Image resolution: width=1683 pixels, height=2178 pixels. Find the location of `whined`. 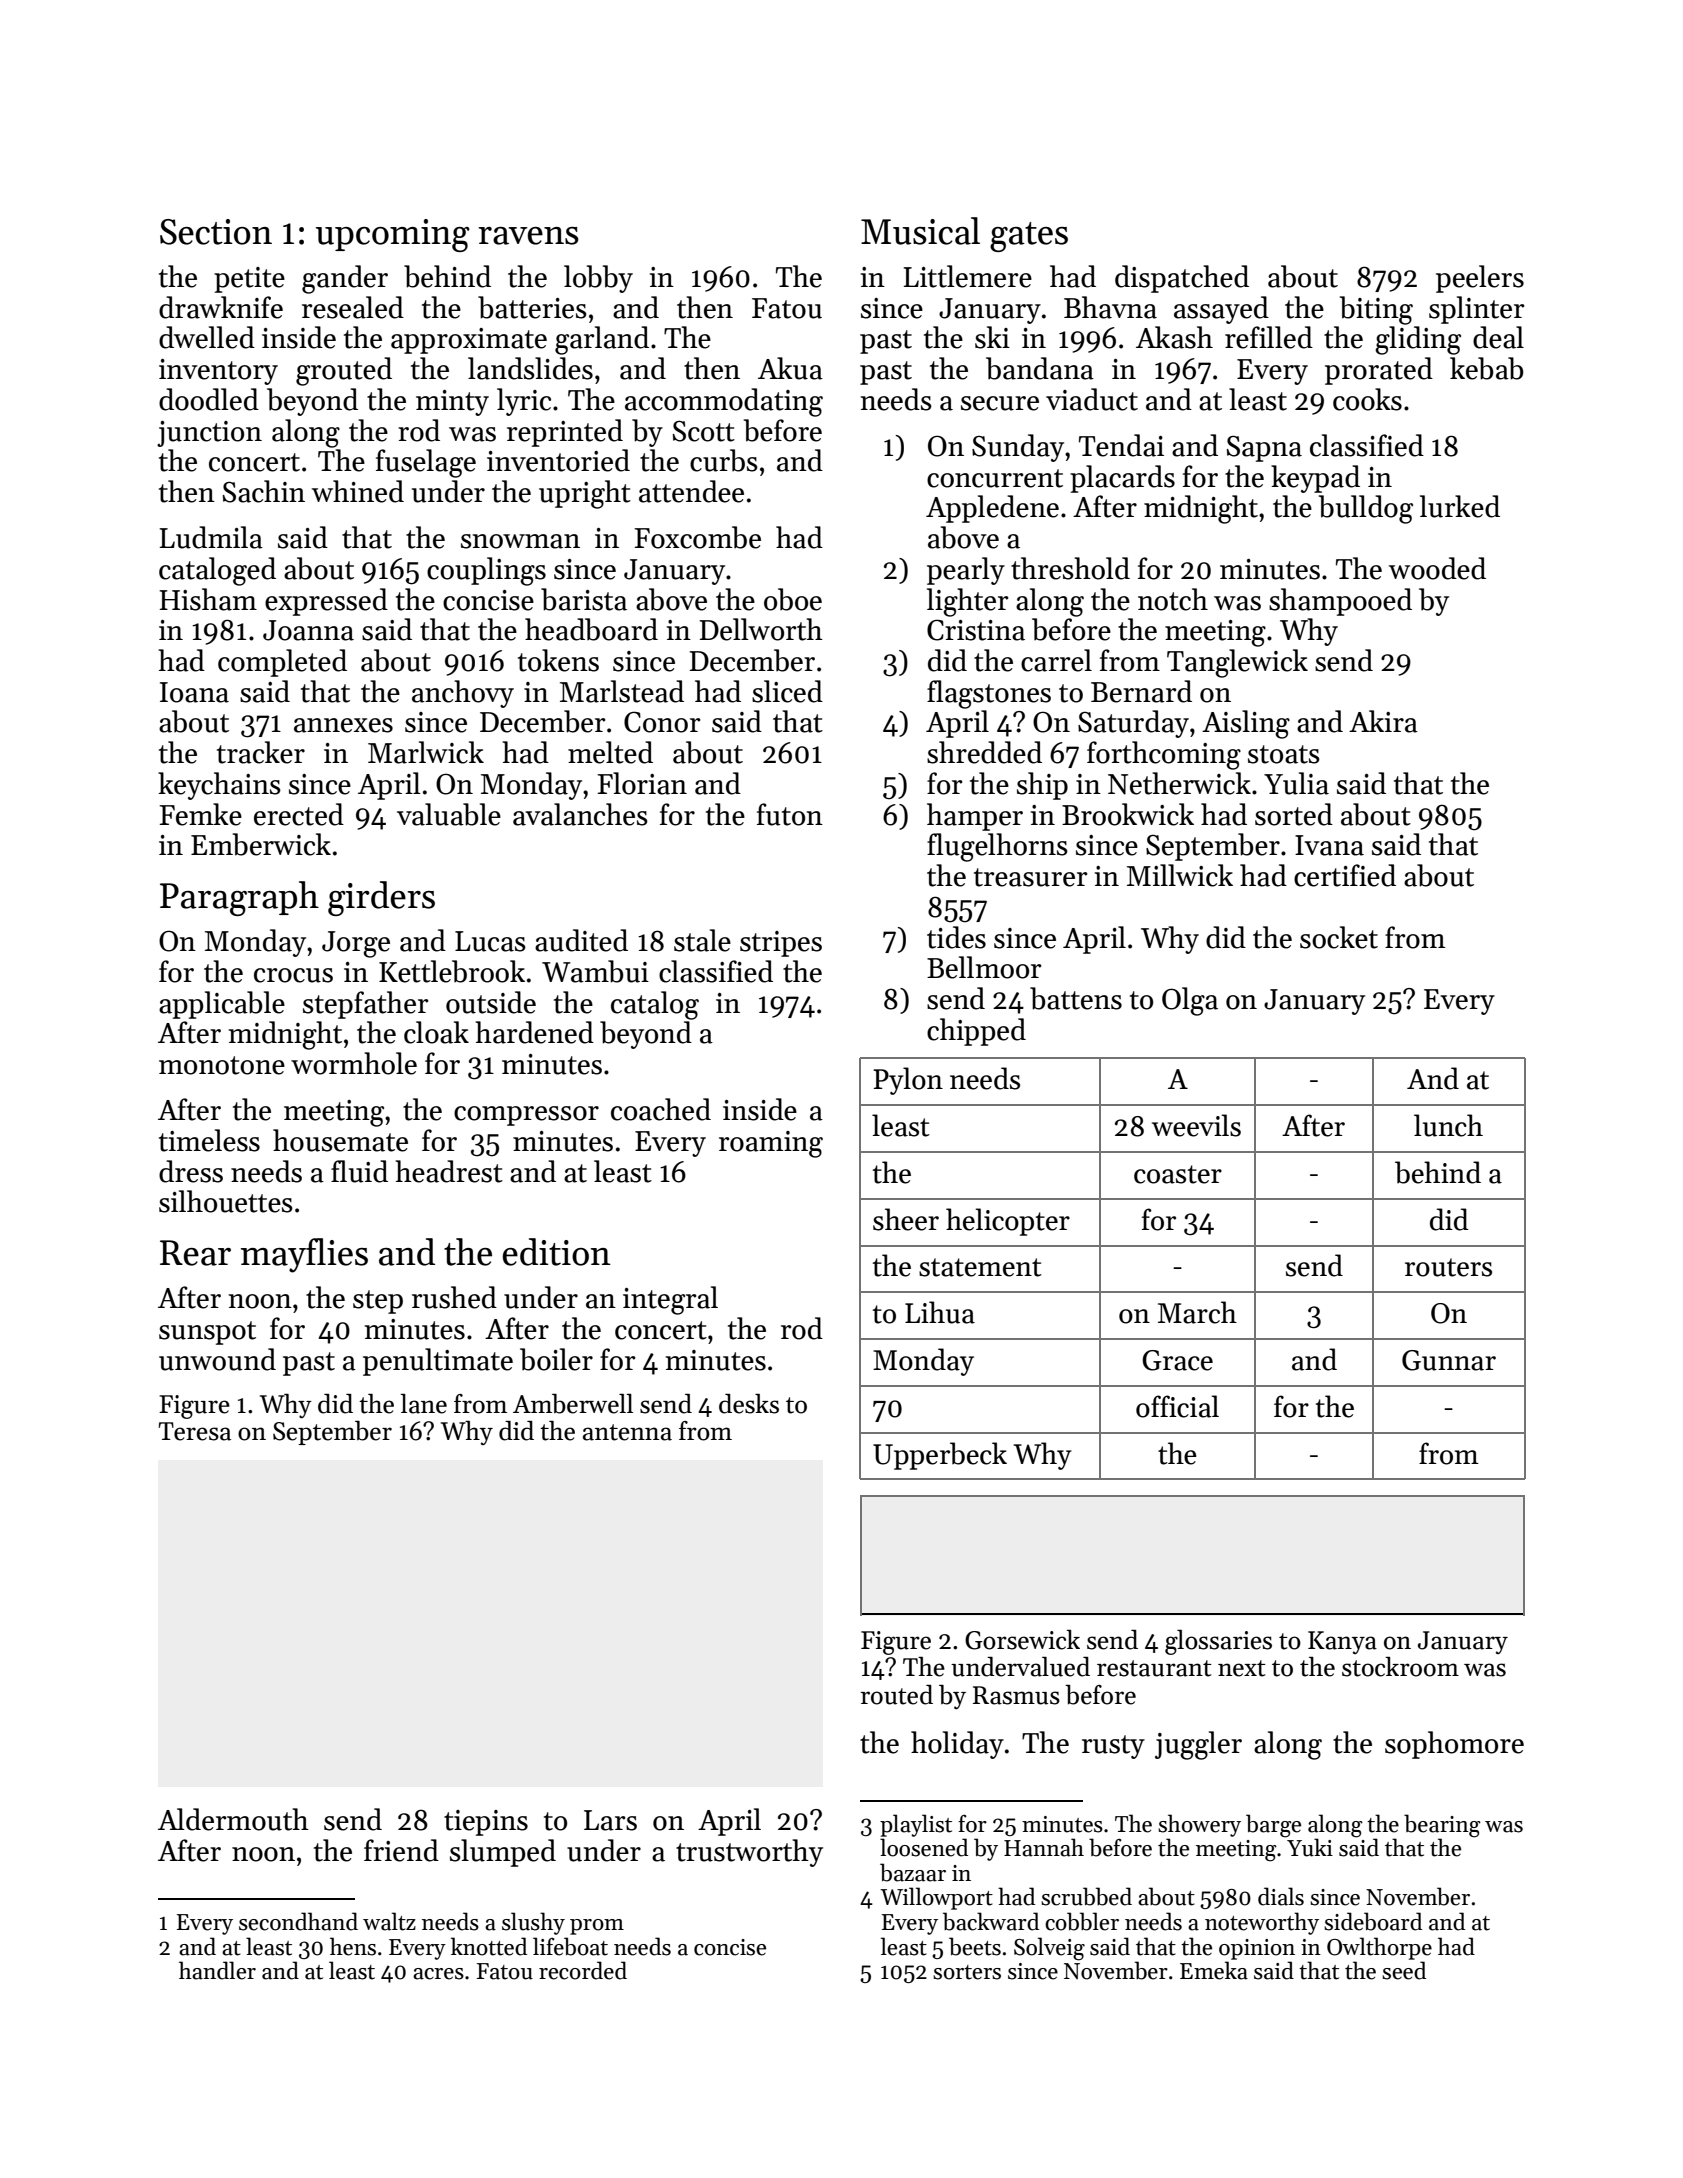

whined is located at coordinates (358, 491).
